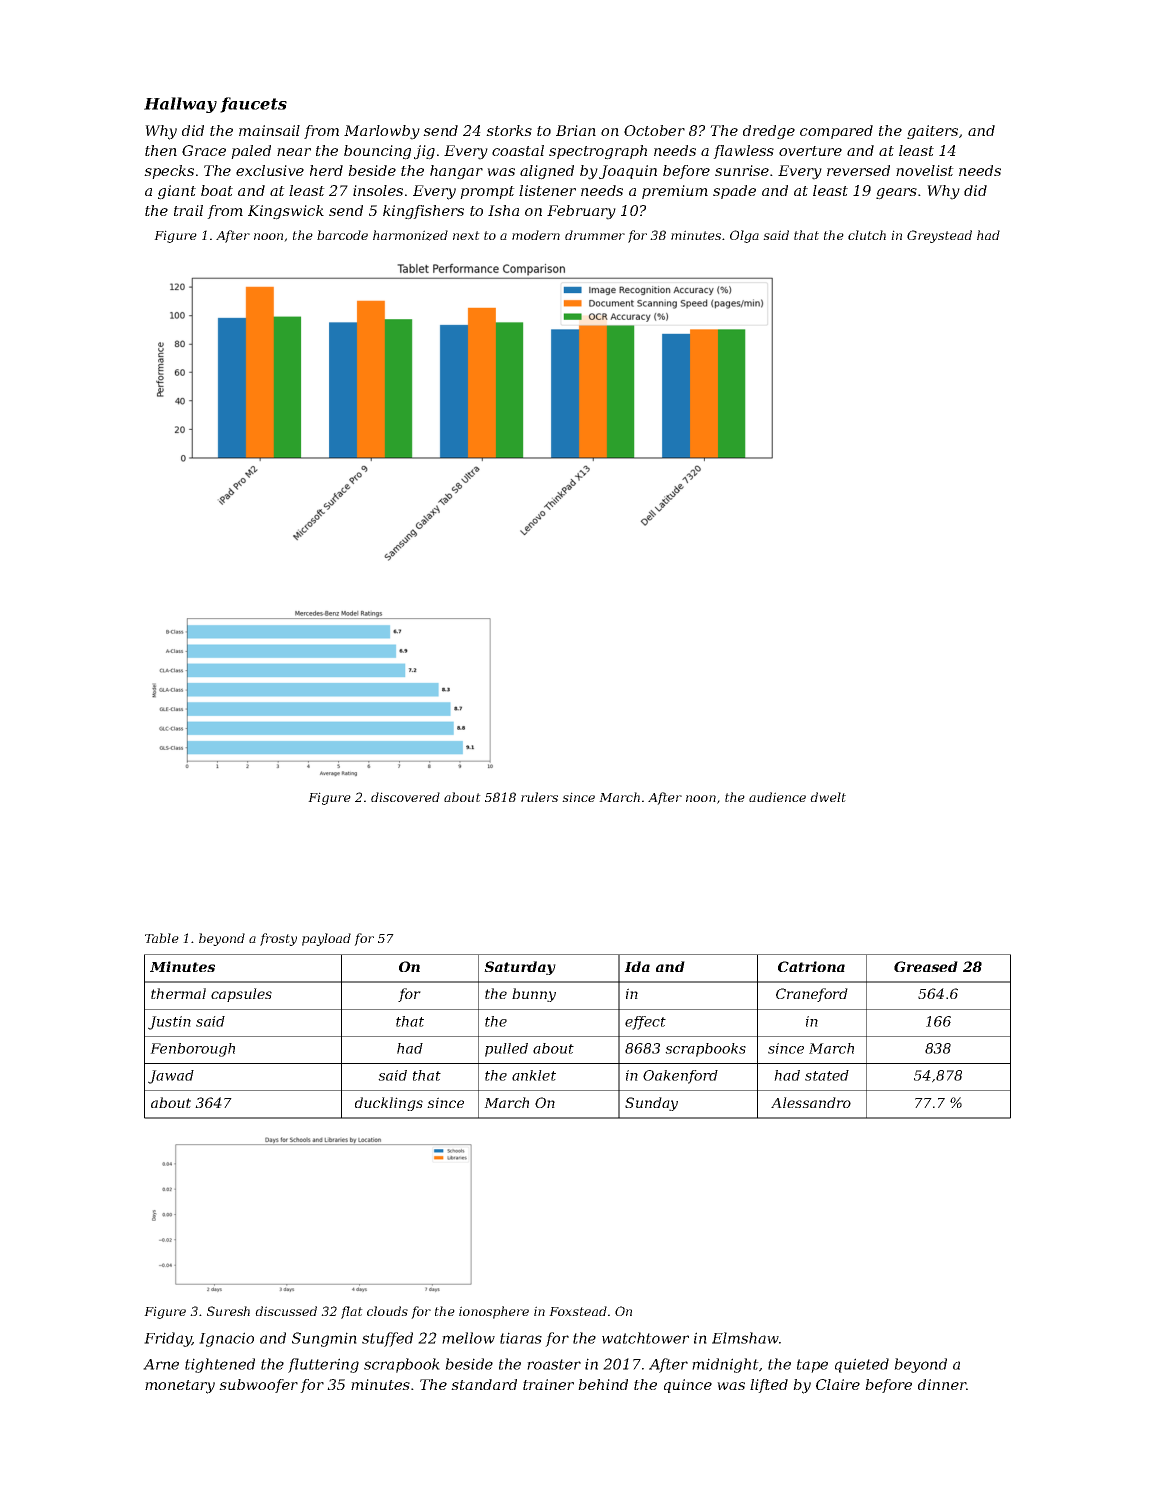 Image resolution: width=1155 pixels, height=1495 pixels. What do you see at coordinates (939, 236) in the screenshot?
I see `Greystead` at bounding box center [939, 236].
